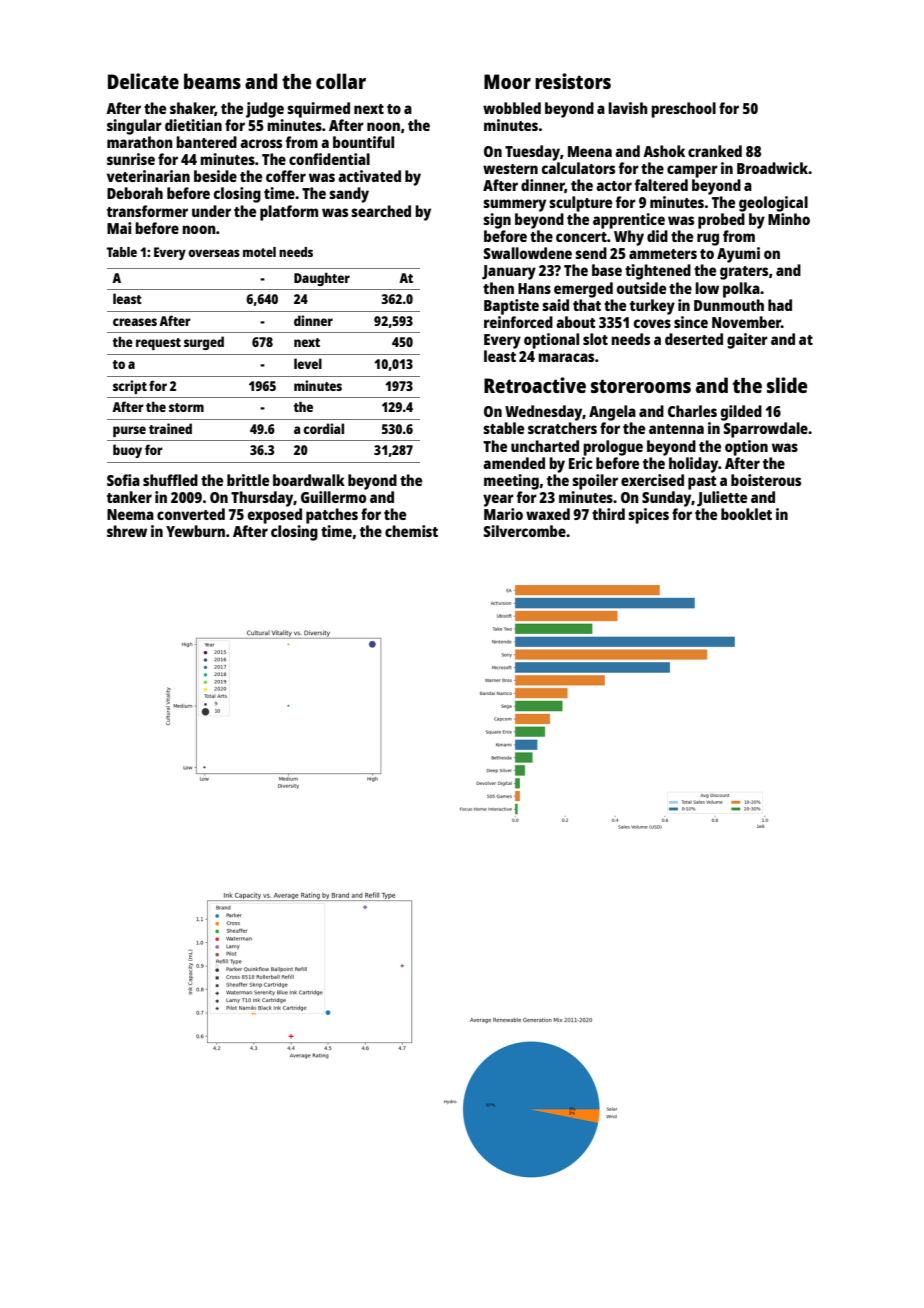 This page has width=924, height=1308. What do you see at coordinates (411, 531) in the page?
I see `chemist` at bounding box center [411, 531].
